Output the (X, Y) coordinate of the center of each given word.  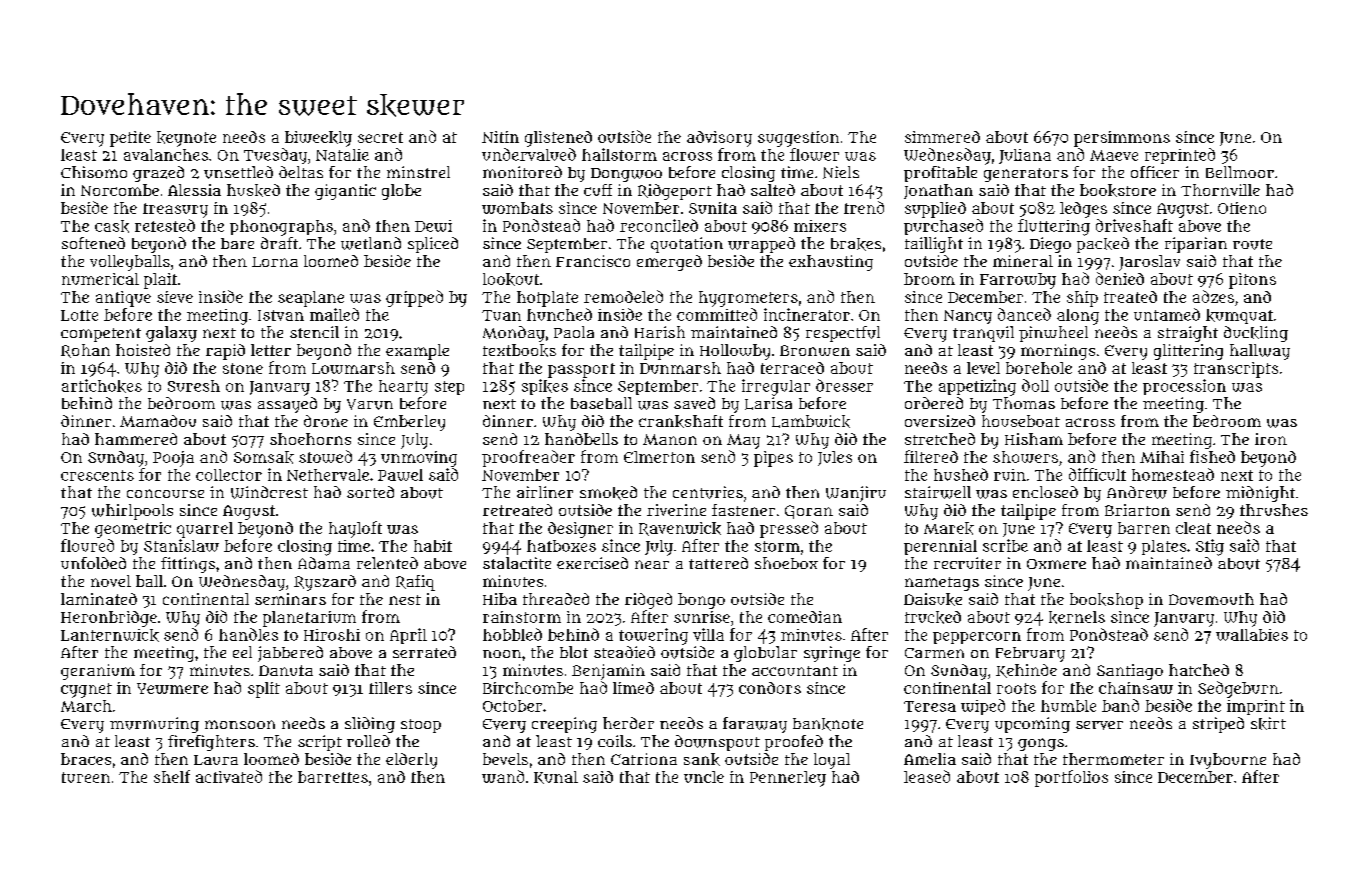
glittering (1188, 352)
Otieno (1242, 208)
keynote (186, 139)
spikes (545, 387)
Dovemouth (1211, 599)
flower (814, 154)
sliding (370, 725)
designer (580, 530)
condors (770, 688)
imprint (1256, 707)
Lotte (79, 315)
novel (111, 581)
